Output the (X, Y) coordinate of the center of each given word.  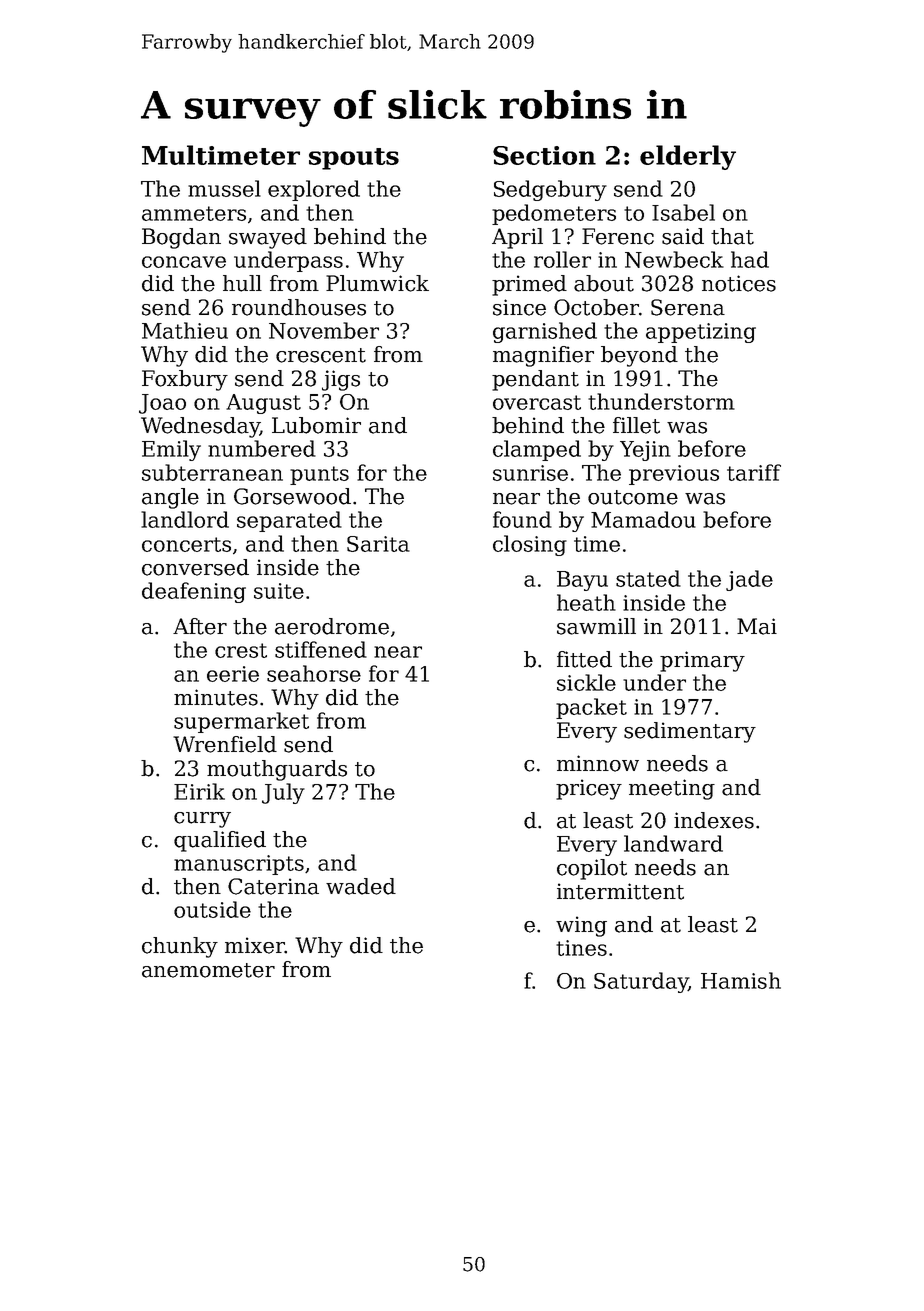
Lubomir (316, 425)
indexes (714, 820)
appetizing (701, 333)
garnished (545, 332)
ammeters (194, 213)
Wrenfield (225, 744)
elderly (688, 157)
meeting (672, 789)
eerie (233, 674)
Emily (171, 450)
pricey (589, 789)
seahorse (314, 673)
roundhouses (299, 307)
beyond (639, 356)
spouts (354, 159)
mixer (255, 945)
